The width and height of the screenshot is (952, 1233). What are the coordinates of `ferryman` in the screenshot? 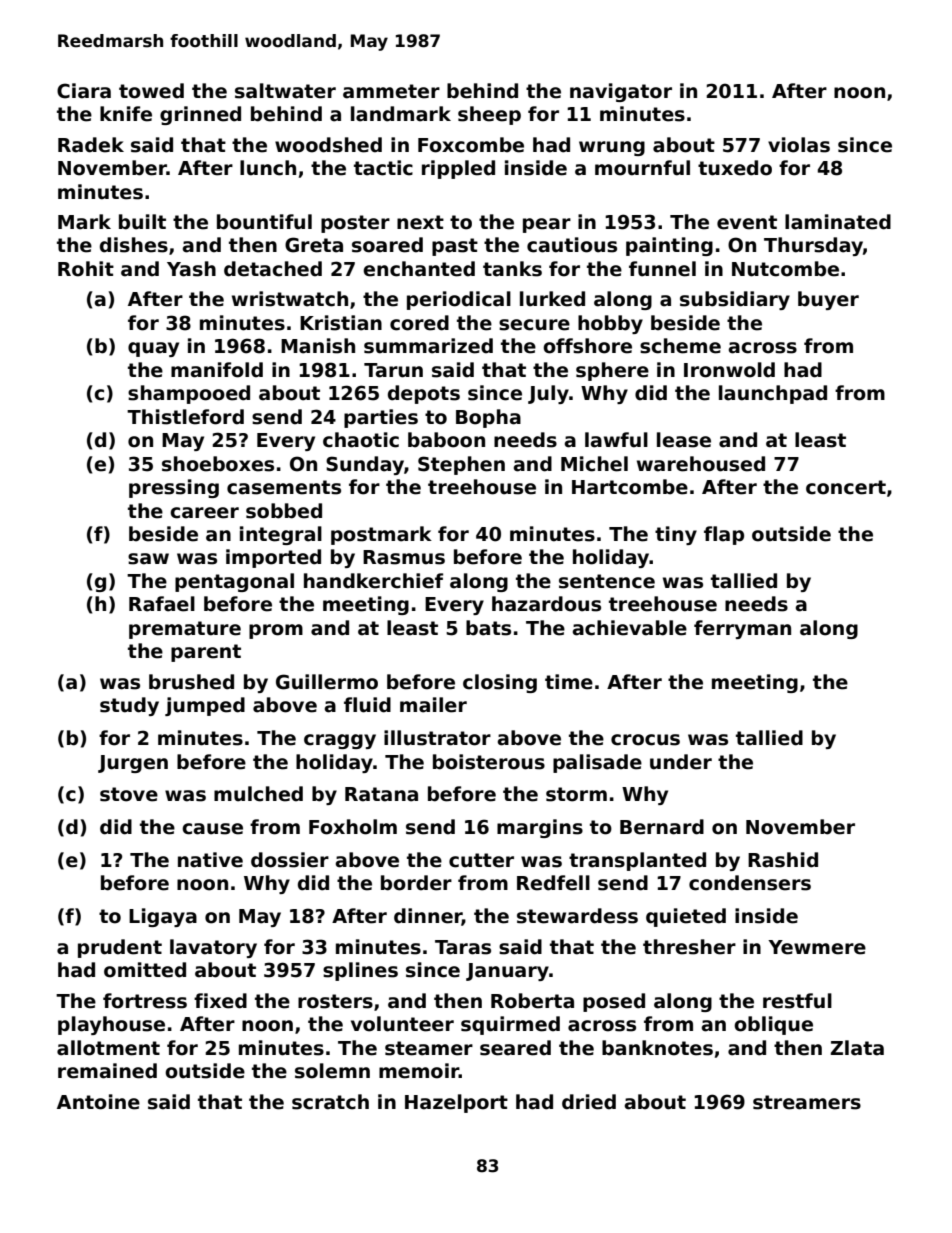 It's located at (742, 629).
